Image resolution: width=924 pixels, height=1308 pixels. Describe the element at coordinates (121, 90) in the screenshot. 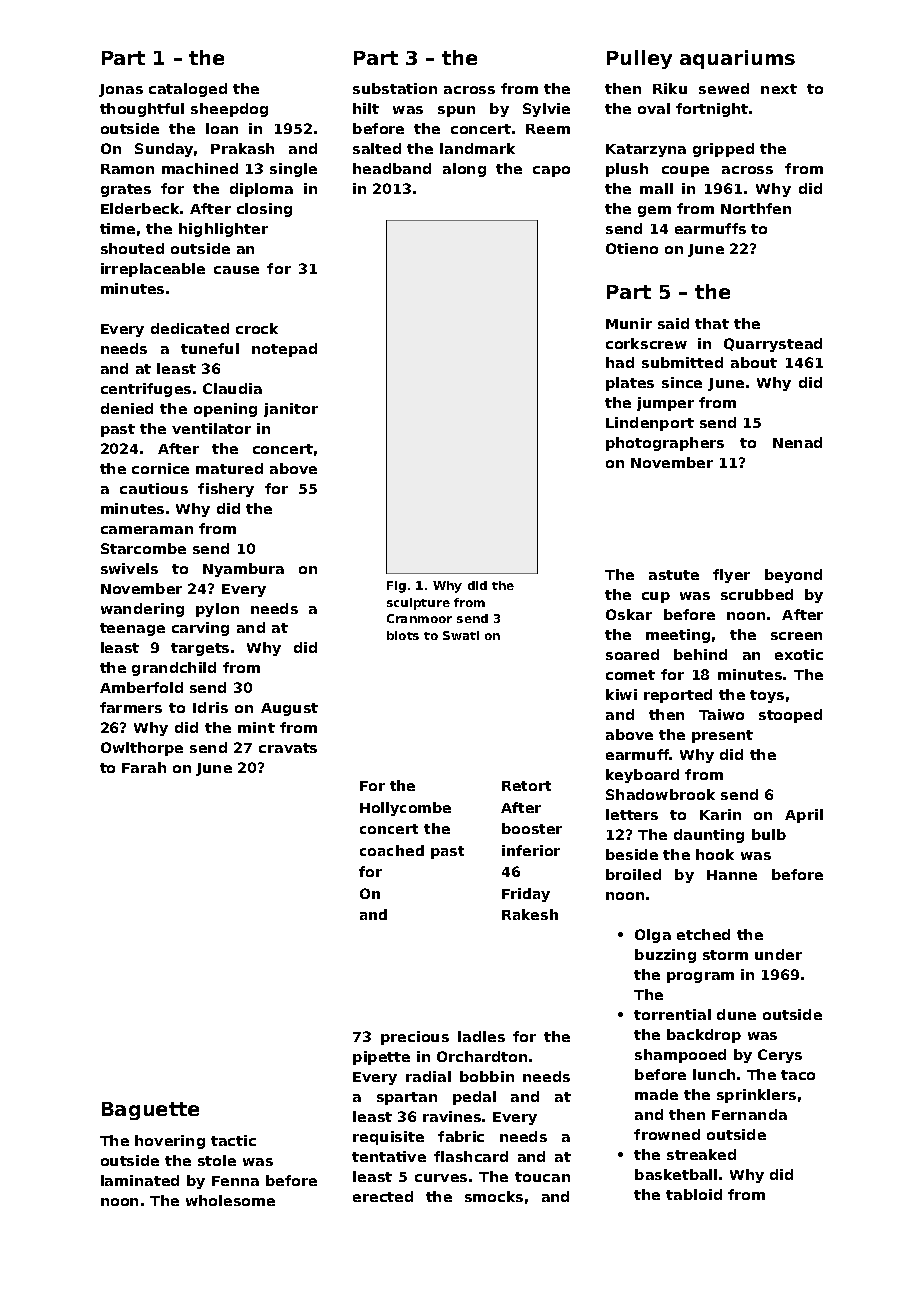

I see `Jonas` at that location.
